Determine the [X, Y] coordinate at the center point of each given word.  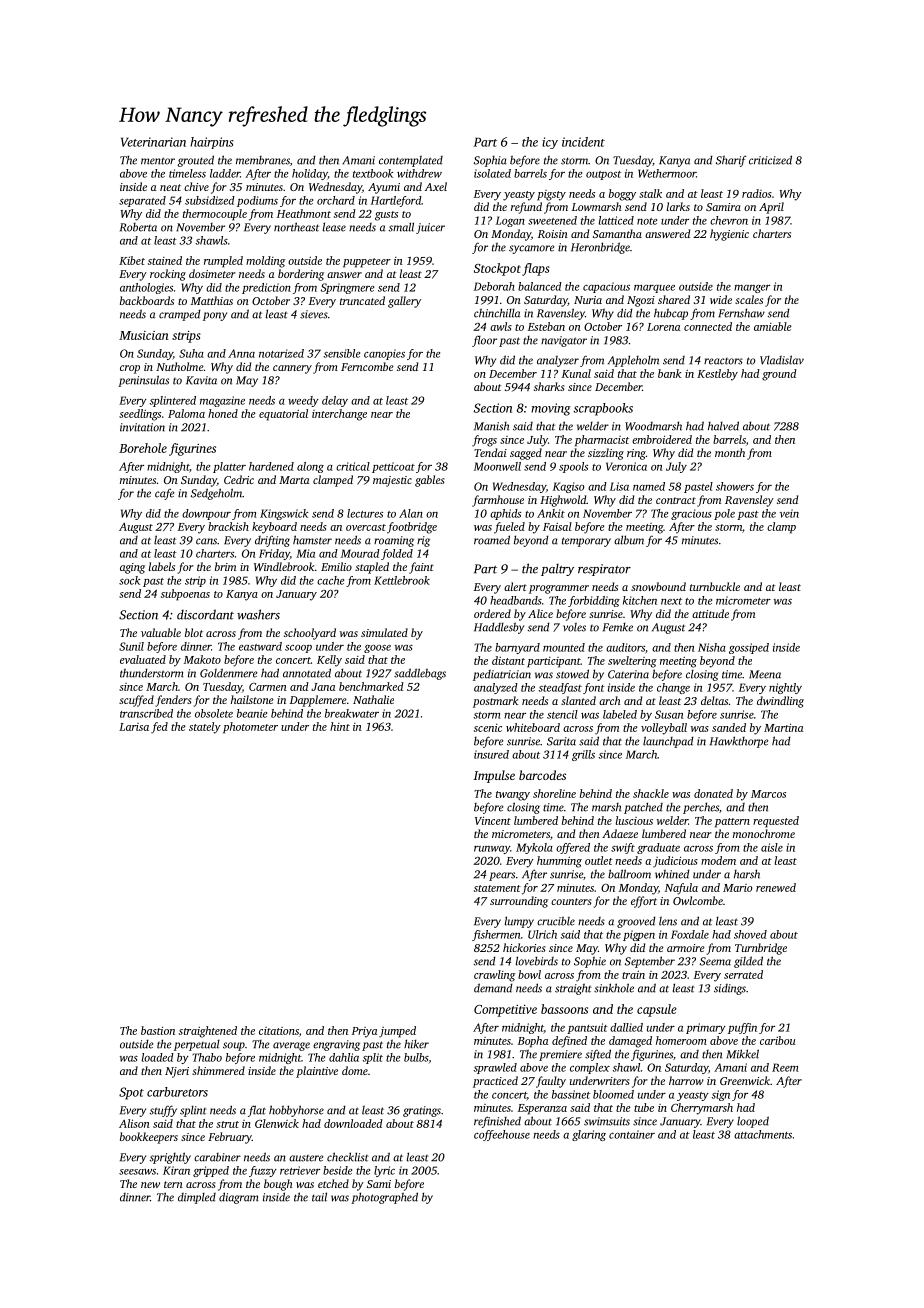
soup [234, 1046]
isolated [492, 173]
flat [257, 1111]
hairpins [212, 143]
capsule [657, 1010]
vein [789, 513]
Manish [491, 426]
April [771, 208]
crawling [494, 976]
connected [708, 326]
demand [493, 988]
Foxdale [690, 934]
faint [421, 568]
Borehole [143, 448]
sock [129, 580]
